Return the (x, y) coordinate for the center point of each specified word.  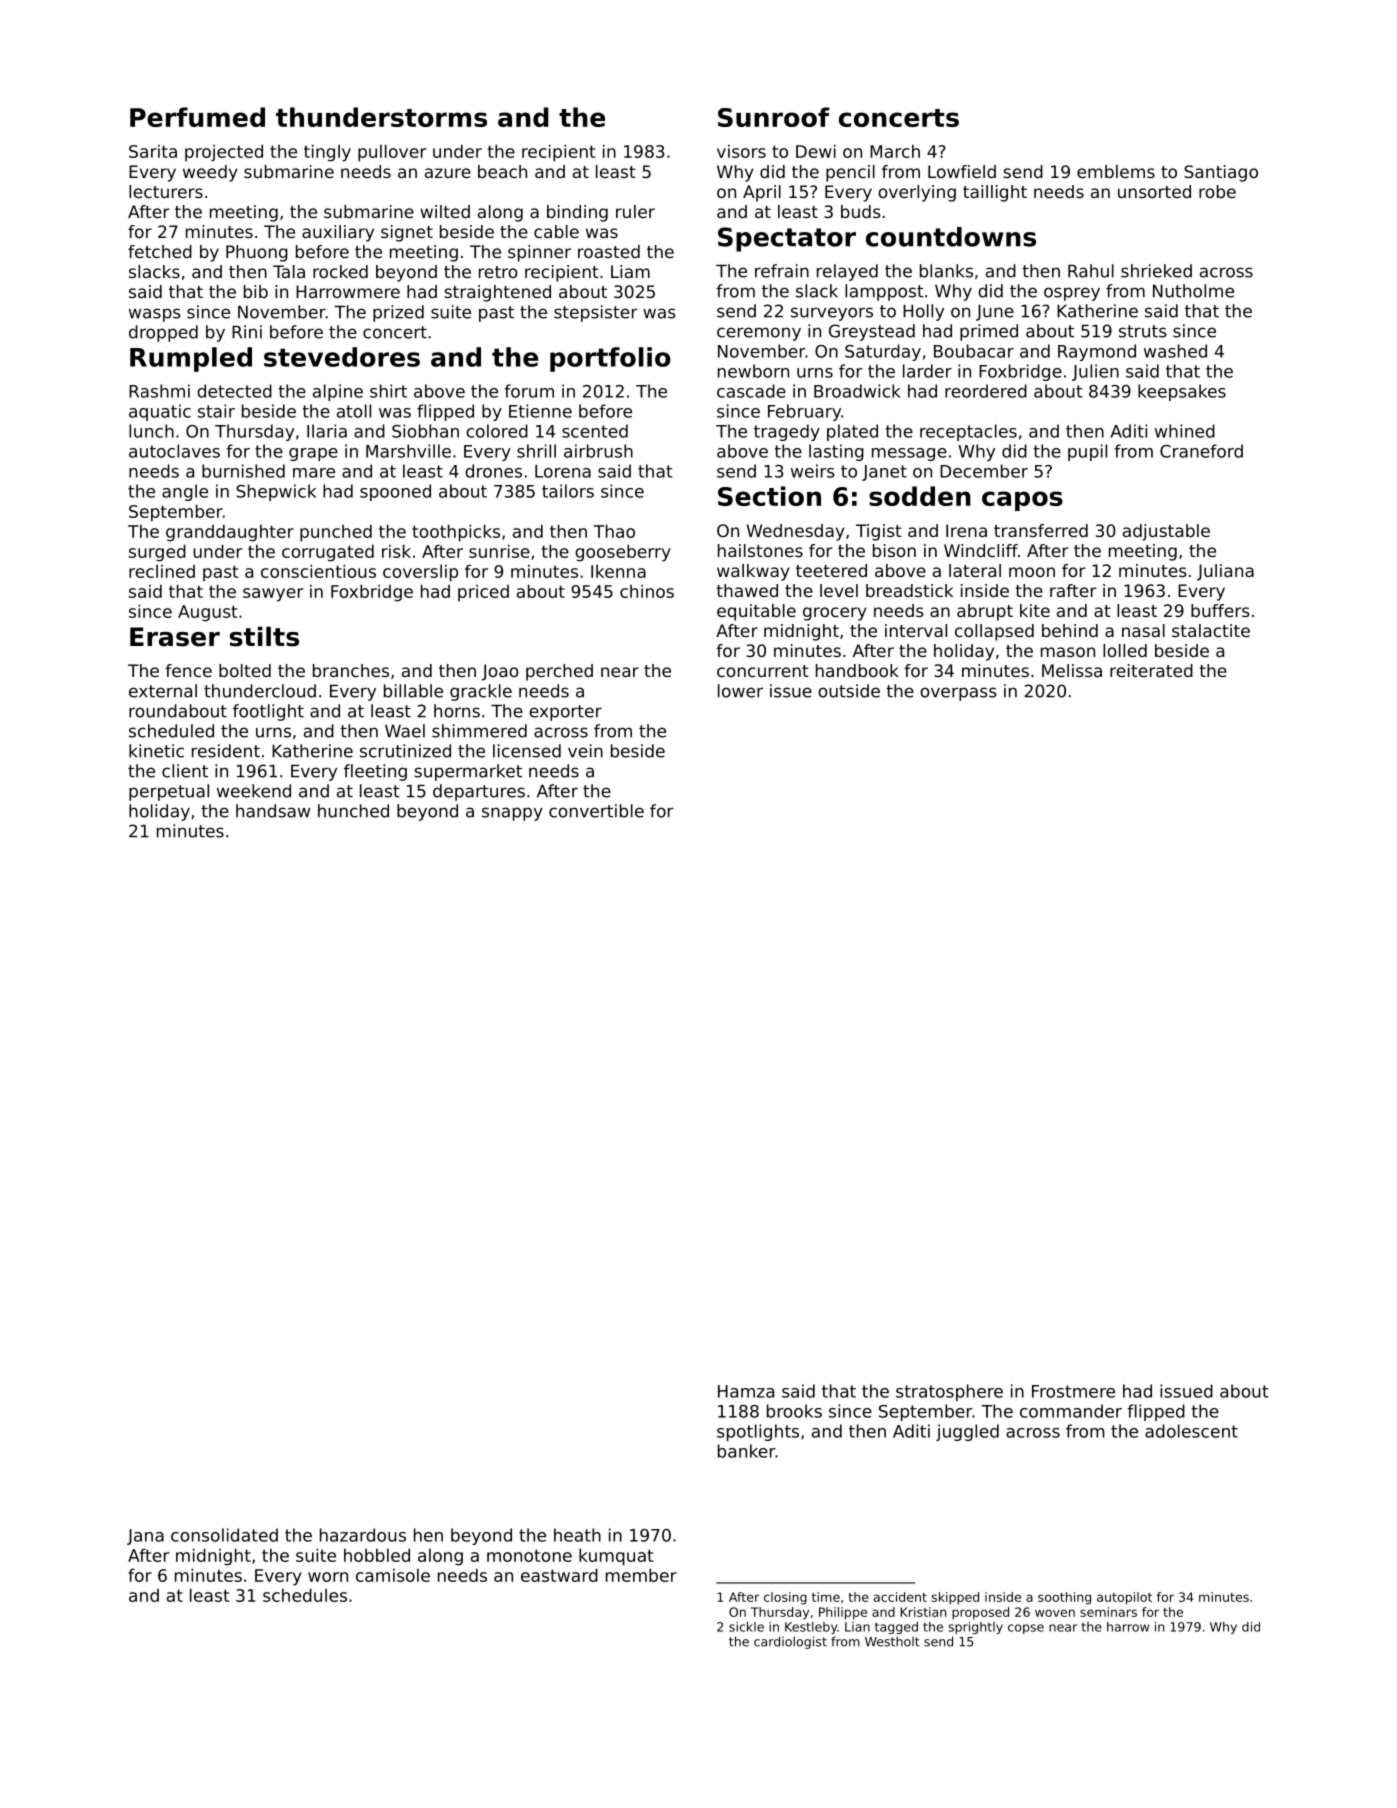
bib (256, 291)
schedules (305, 1595)
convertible (596, 811)
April (762, 193)
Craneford (1201, 451)
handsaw (273, 811)
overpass (958, 694)
